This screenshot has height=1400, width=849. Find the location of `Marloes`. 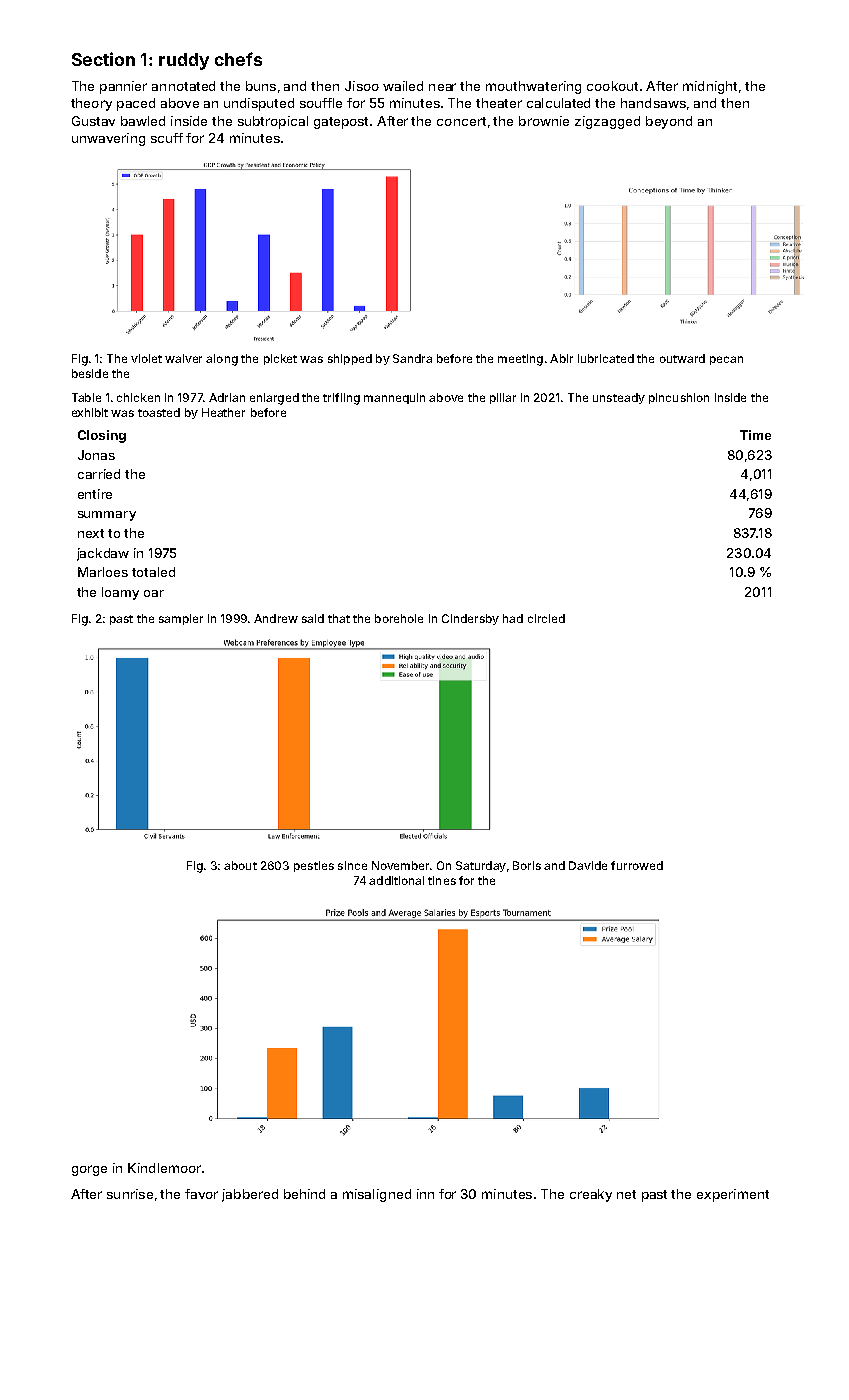

Marloes is located at coordinates (103, 572).
